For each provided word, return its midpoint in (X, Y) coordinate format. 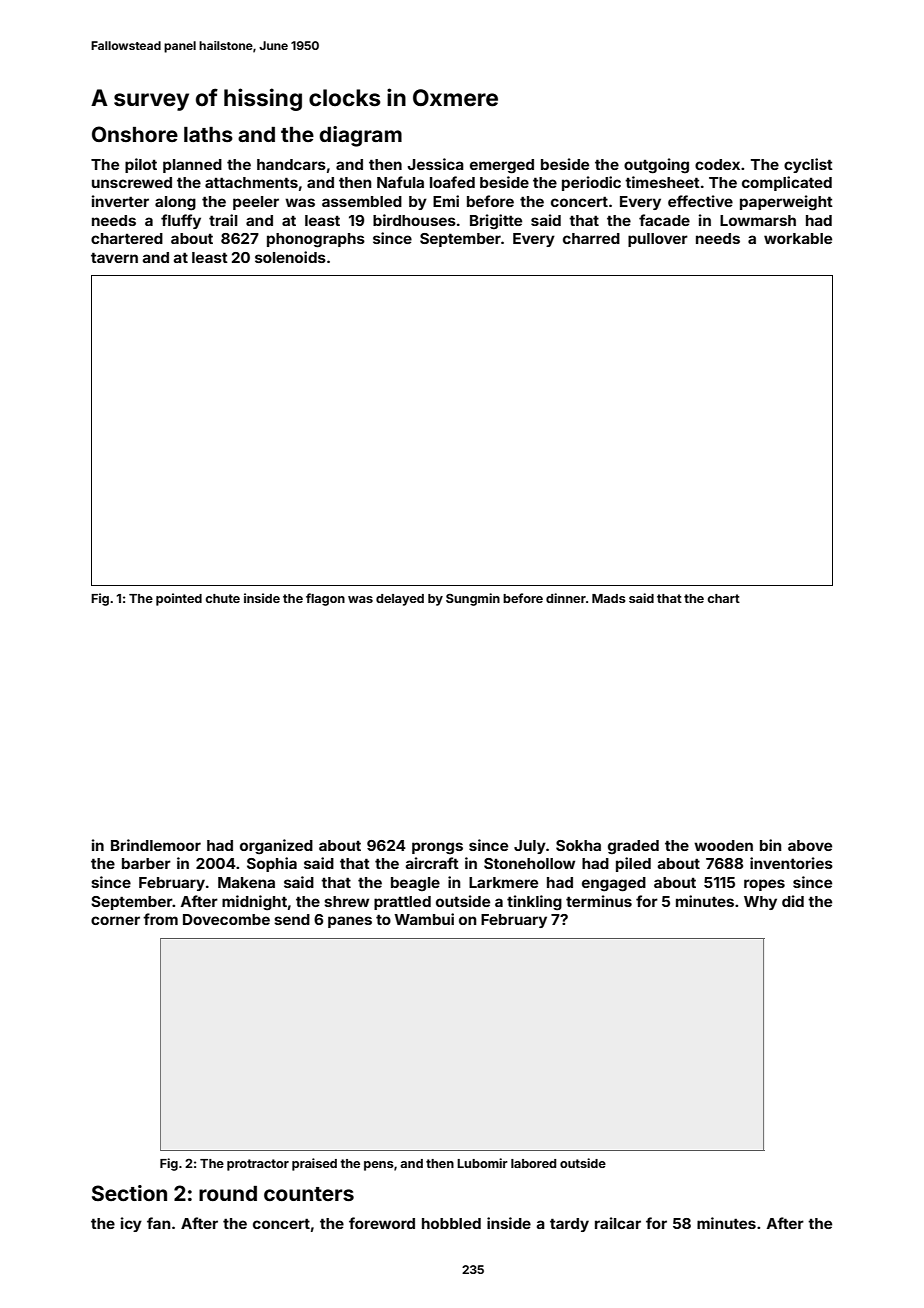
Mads (609, 598)
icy (131, 1224)
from (160, 919)
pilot (141, 165)
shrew (346, 901)
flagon (325, 599)
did (793, 901)
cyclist (808, 165)
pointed (179, 599)
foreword (382, 1223)
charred (591, 238)
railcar (618, 1223)
